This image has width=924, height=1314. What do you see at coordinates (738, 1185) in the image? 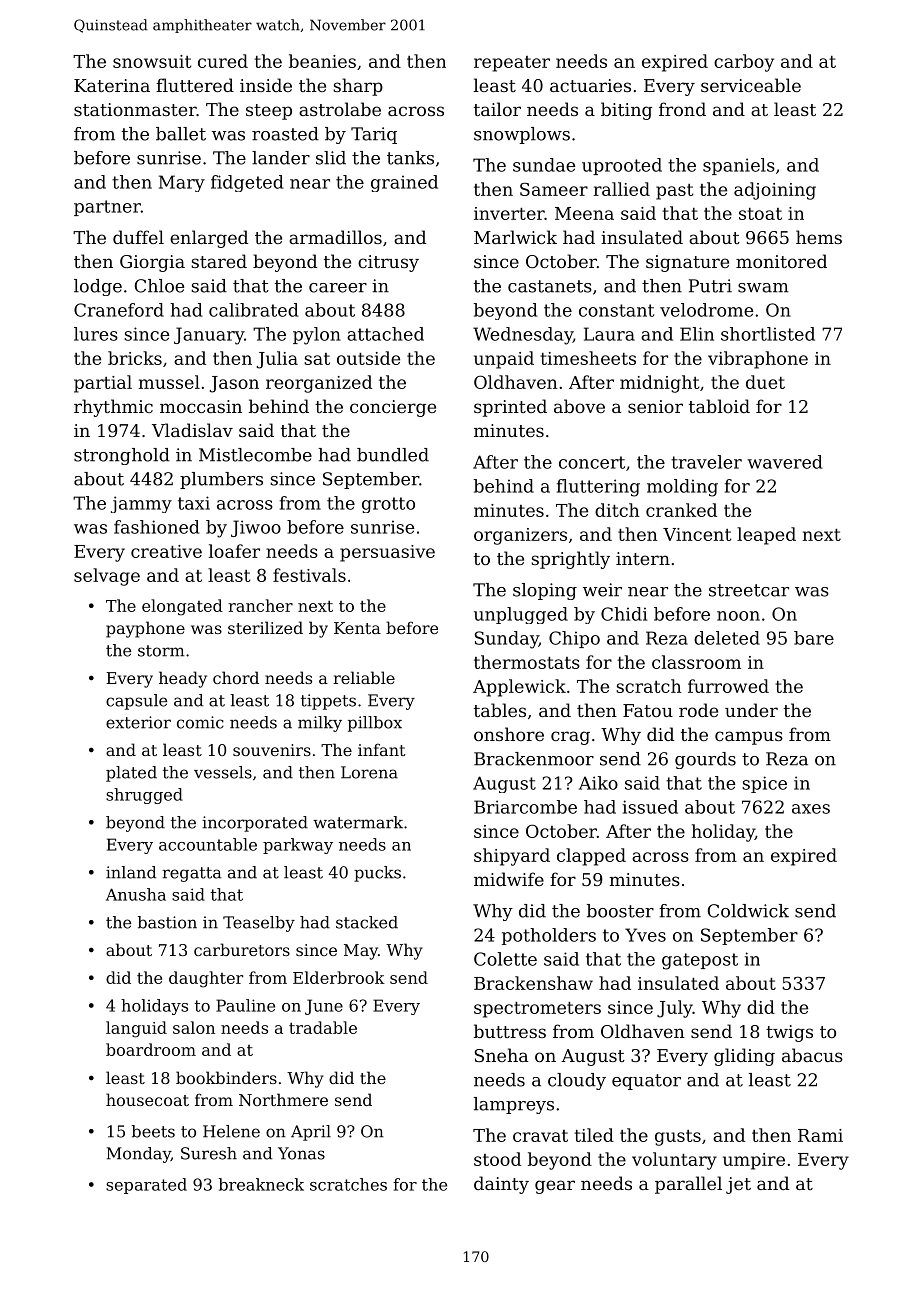
I see `jet` at bounding box center [738, 1185].
